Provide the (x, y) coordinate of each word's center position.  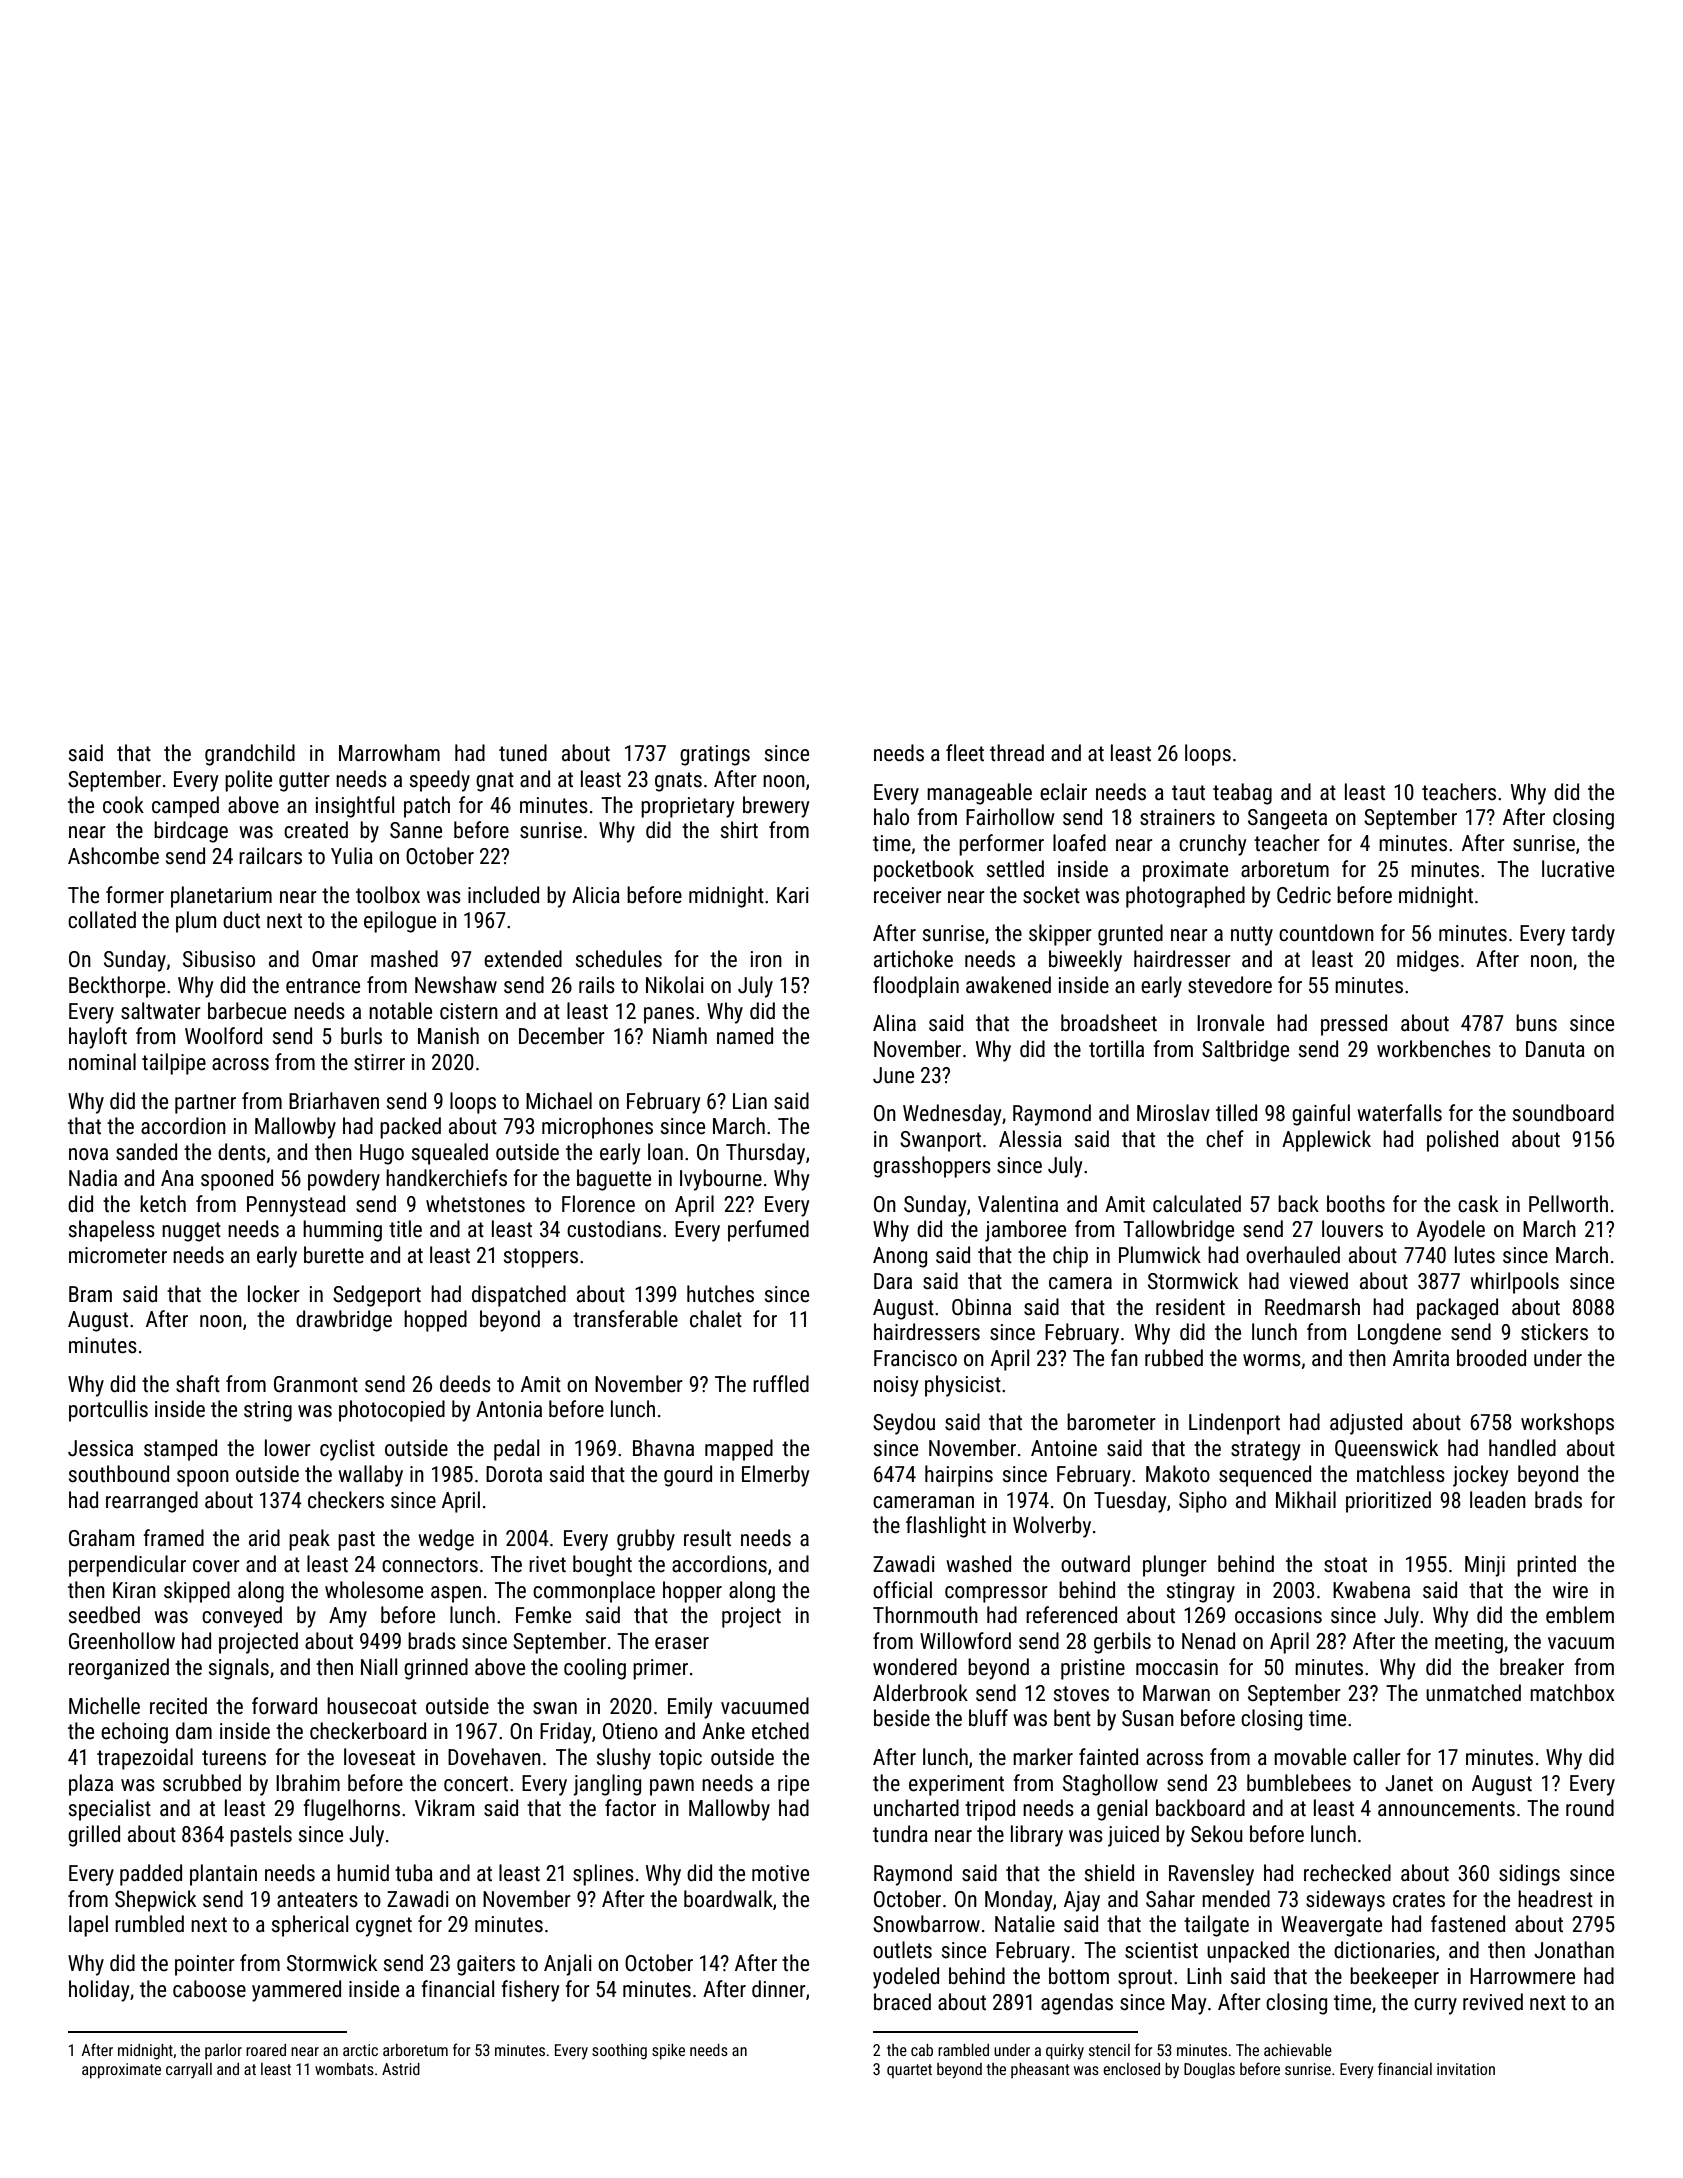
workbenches (1434, 1049)
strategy (1265, 1451)
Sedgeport (377, 1296)
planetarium (221, 897)
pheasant (1040, 2071)
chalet (716, 1319)
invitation (1466, 2069)
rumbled (149, 1924)
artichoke (913, 959)
